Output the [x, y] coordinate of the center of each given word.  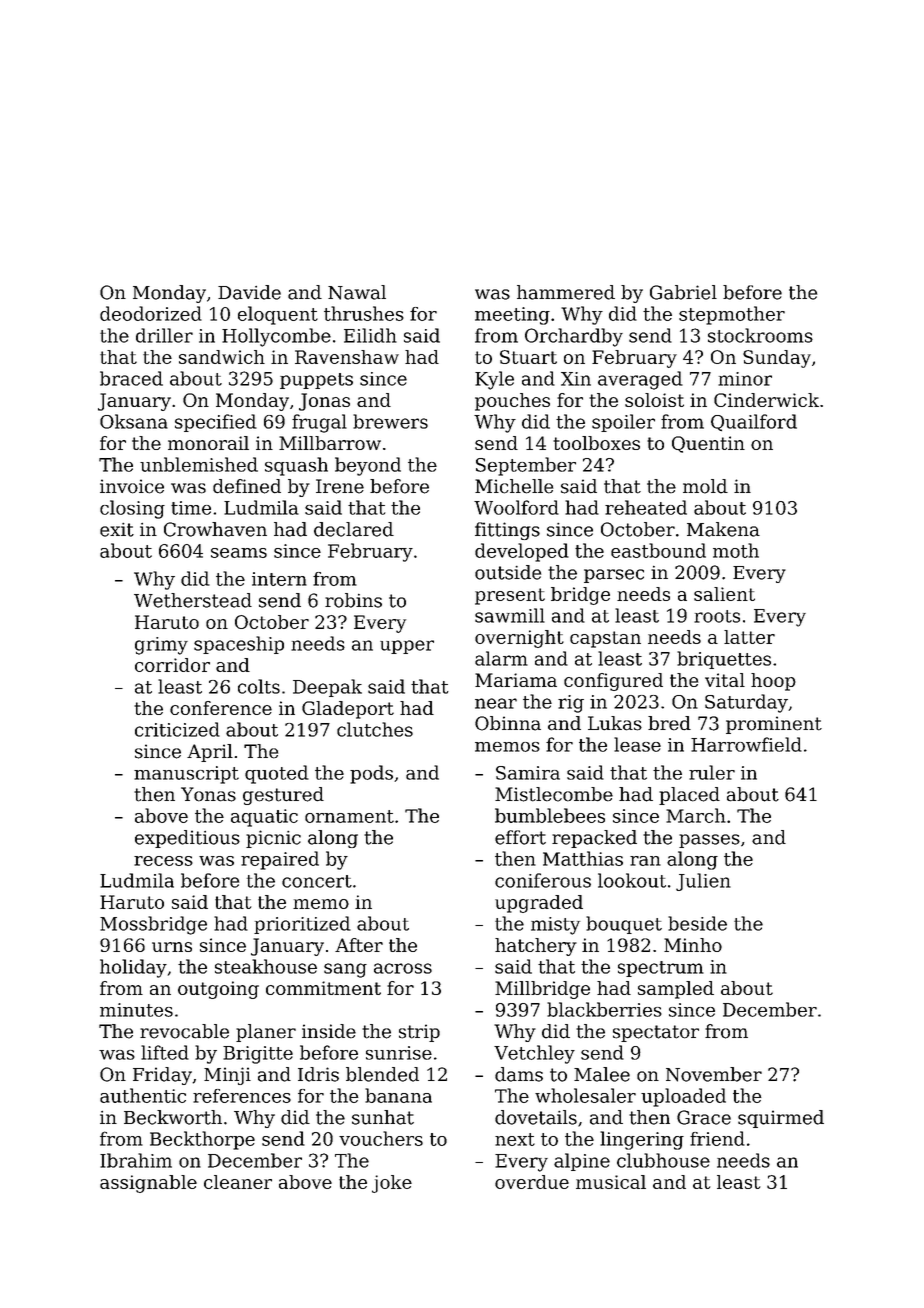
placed [689, 796]
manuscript [186, 775]
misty [555, 926]
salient [724, 594]
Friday [162, 1076]
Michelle [514, 486]
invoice [132, 486]
